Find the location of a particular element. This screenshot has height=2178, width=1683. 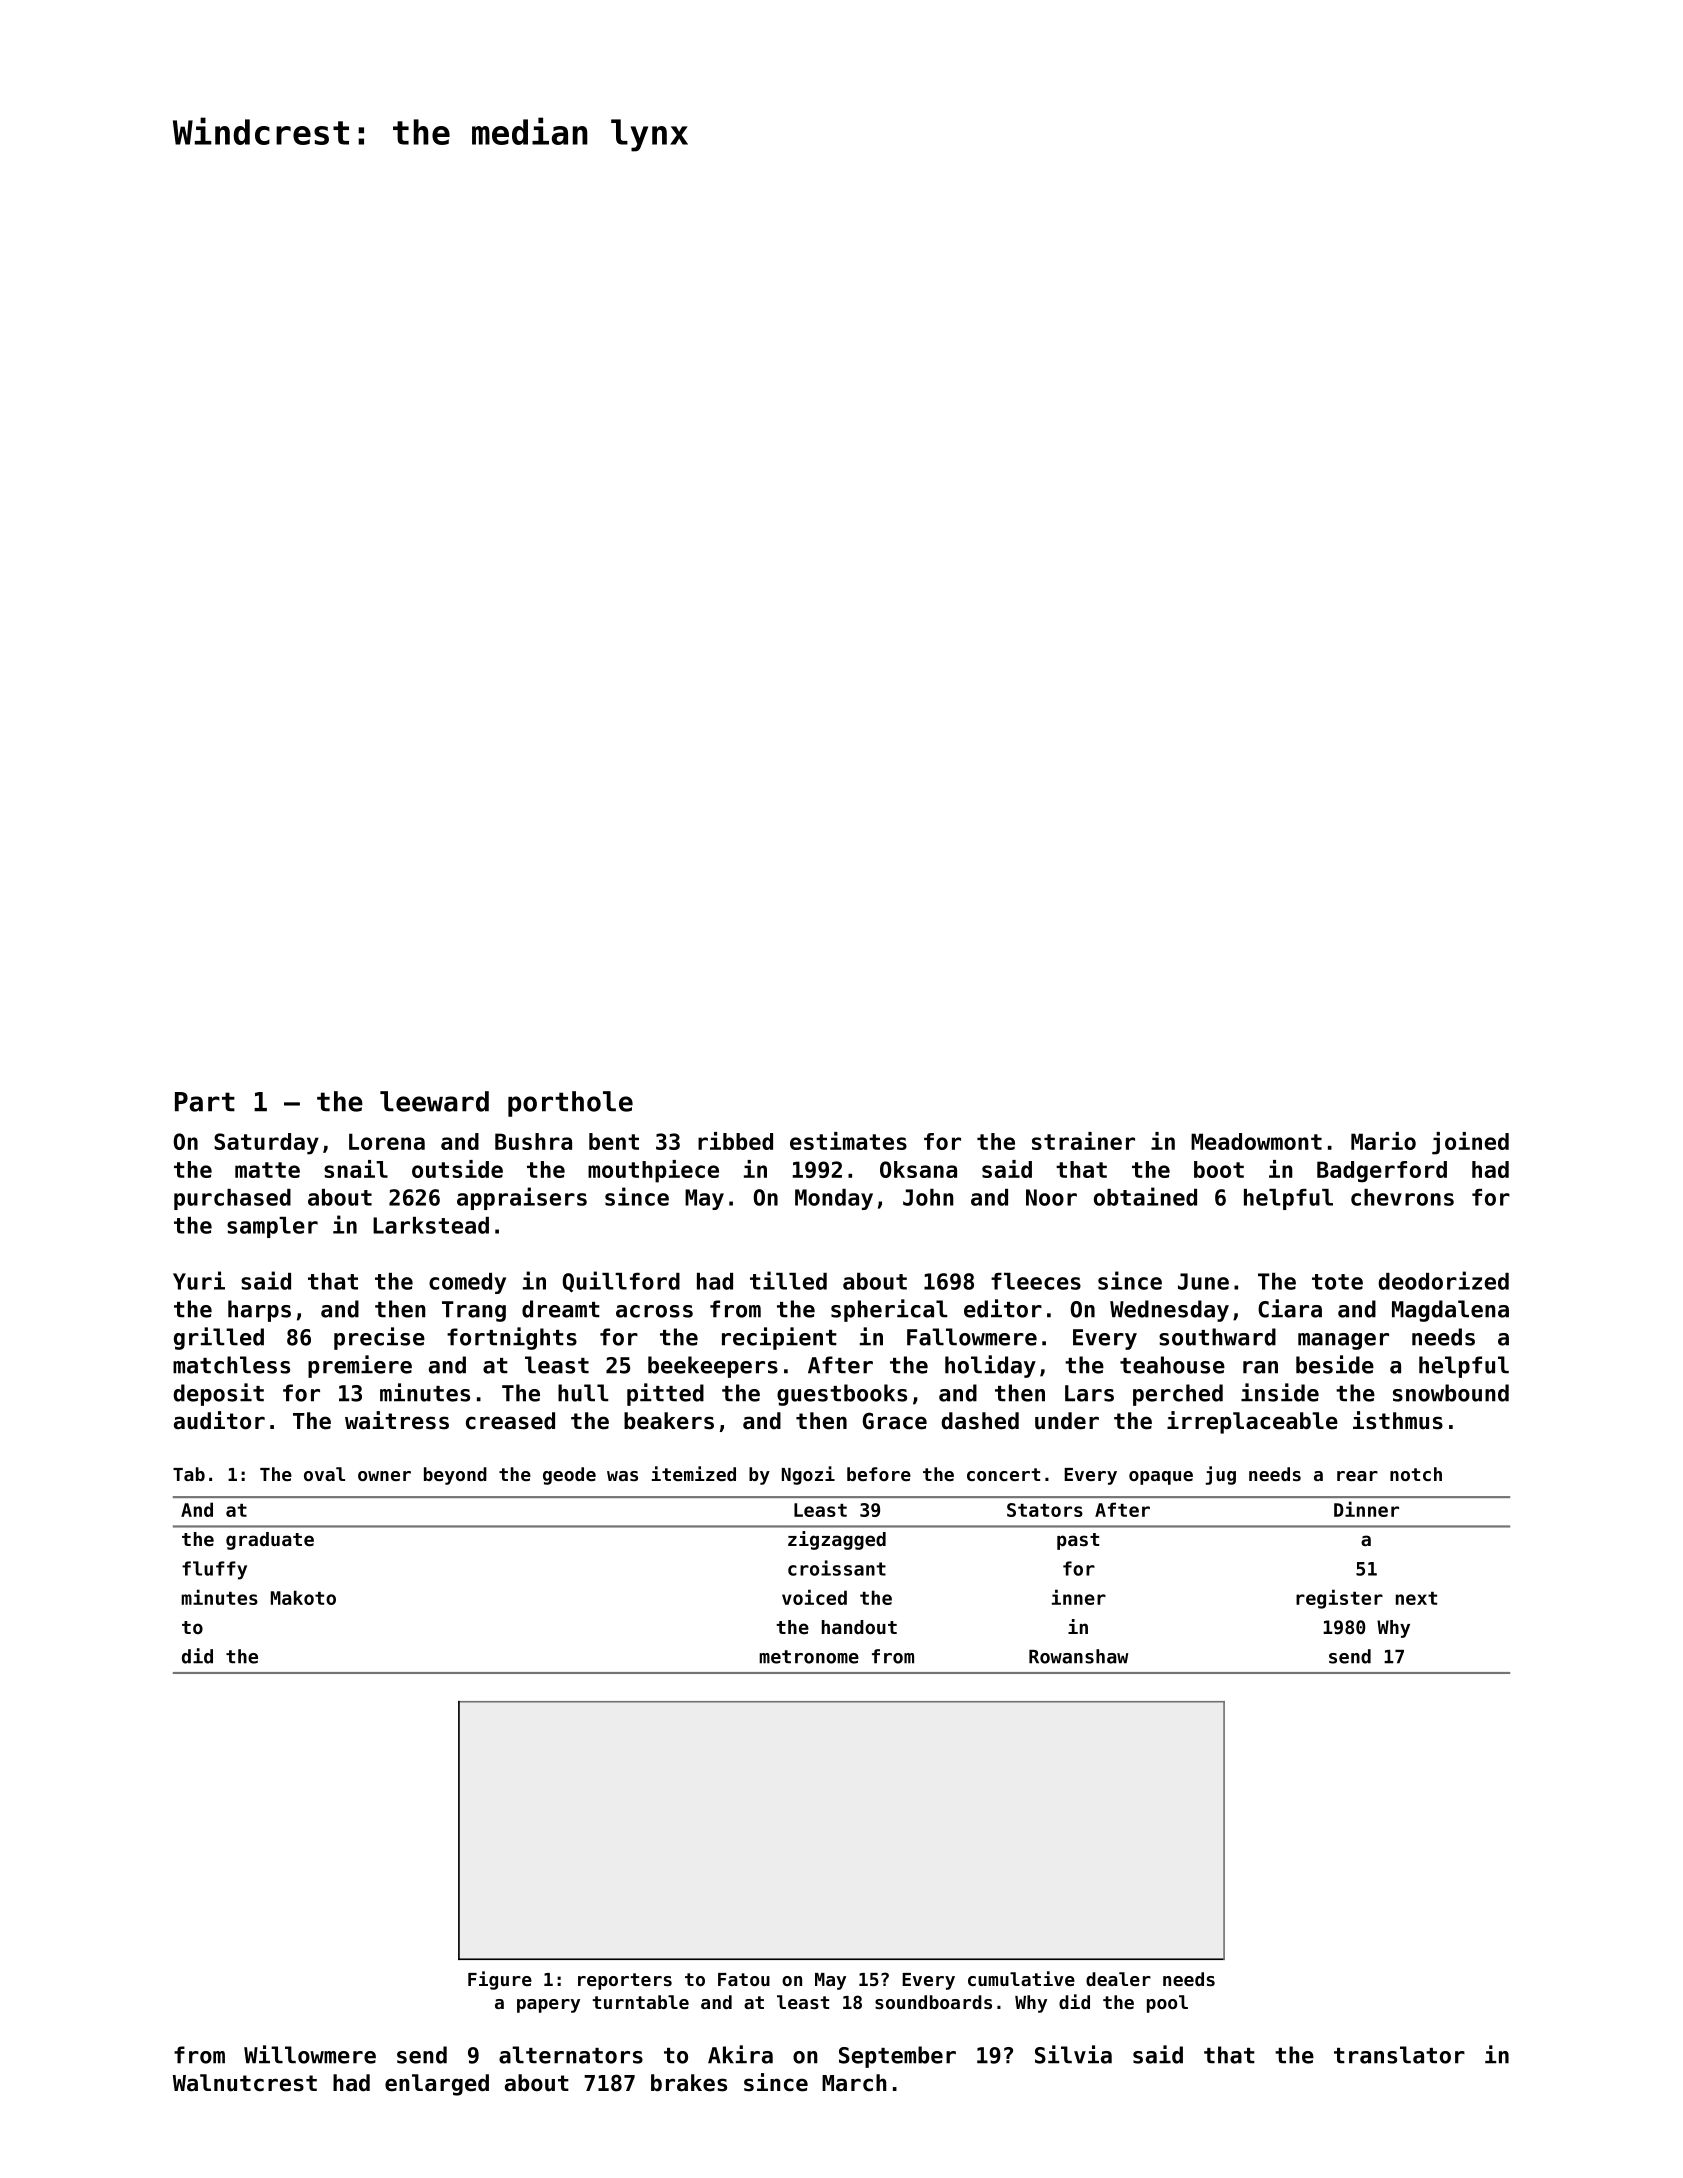

voiced is located at coordinates (814, 1597).
